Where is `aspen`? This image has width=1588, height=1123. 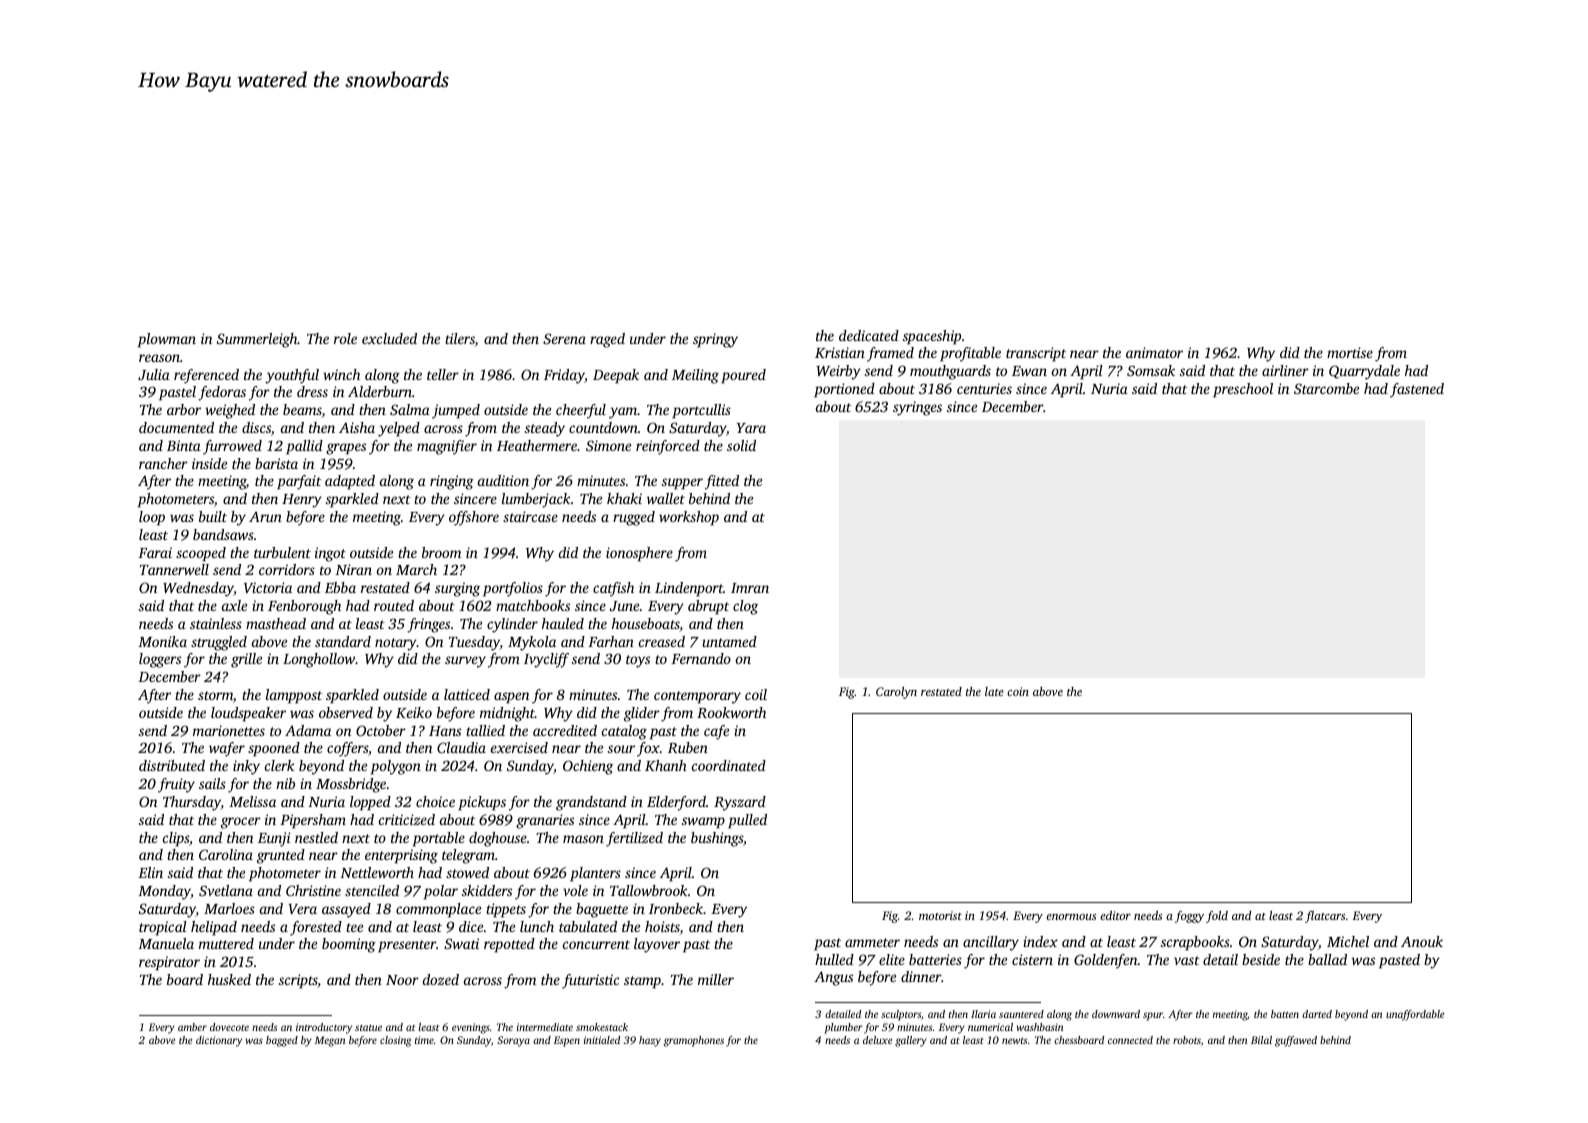 aspen is located at coordinates (511, 698).
